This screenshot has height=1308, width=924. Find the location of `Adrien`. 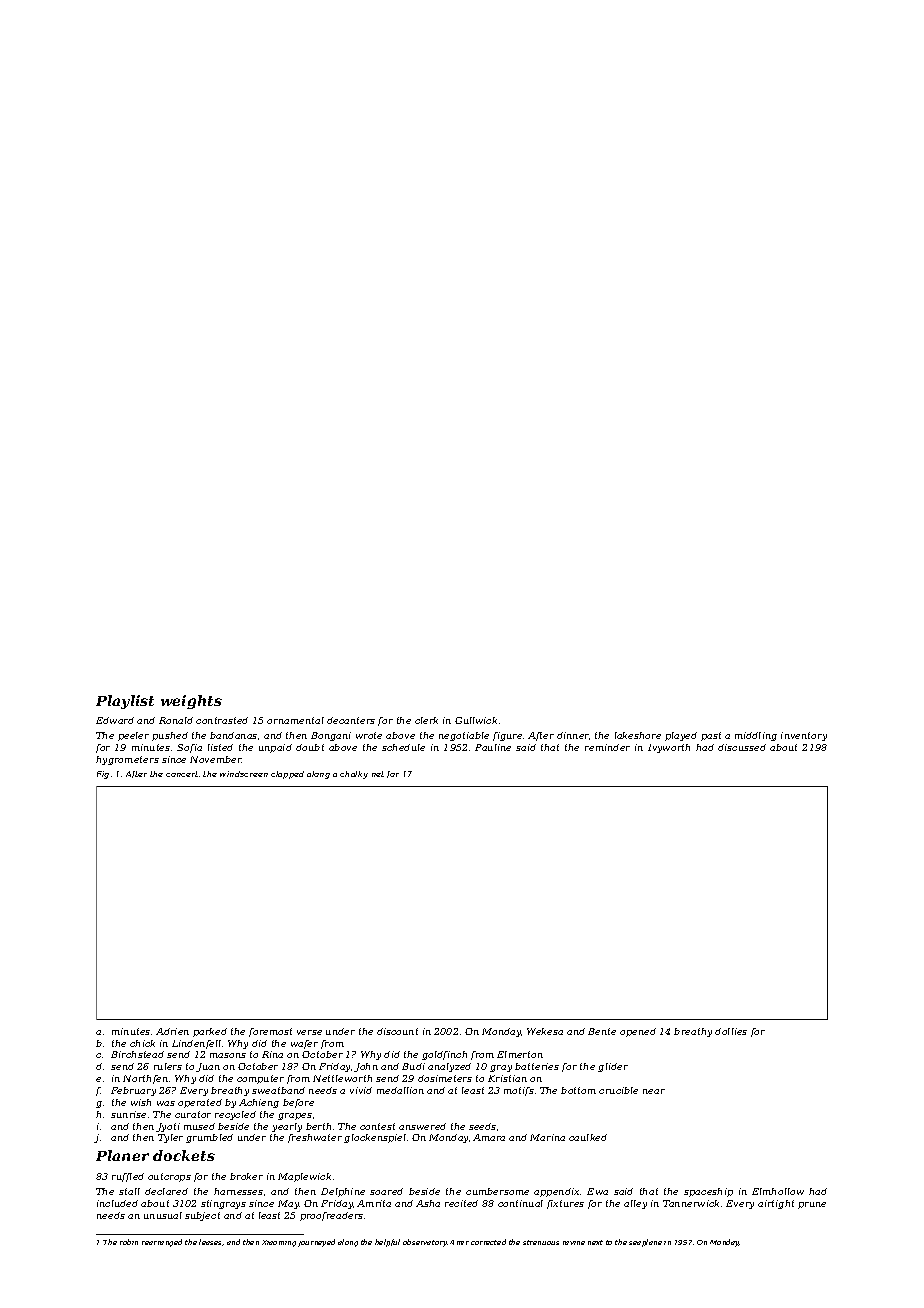

Adrien is located at coordinates (172, 1031).
